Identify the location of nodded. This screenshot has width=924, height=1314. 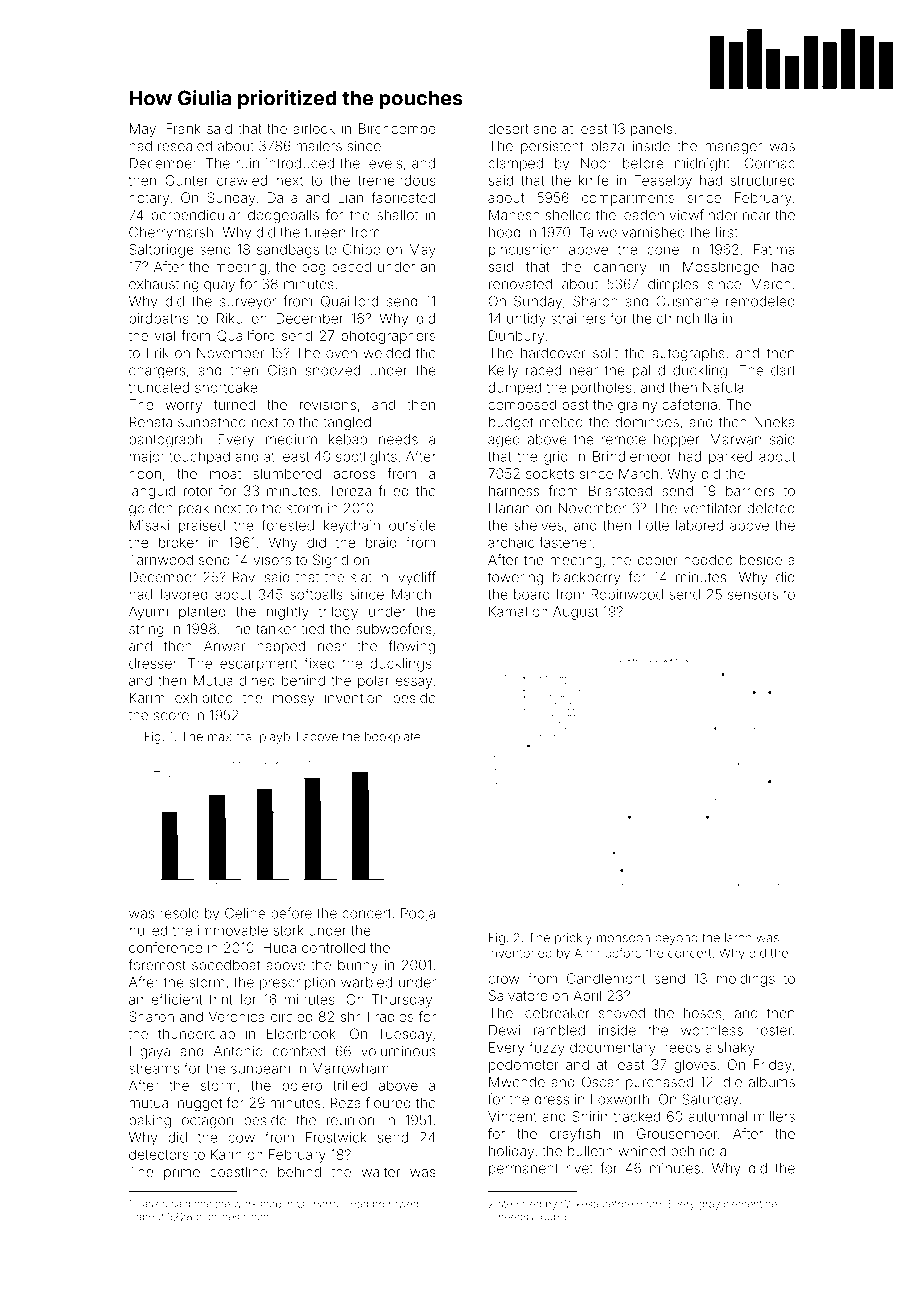
(708, 559).
